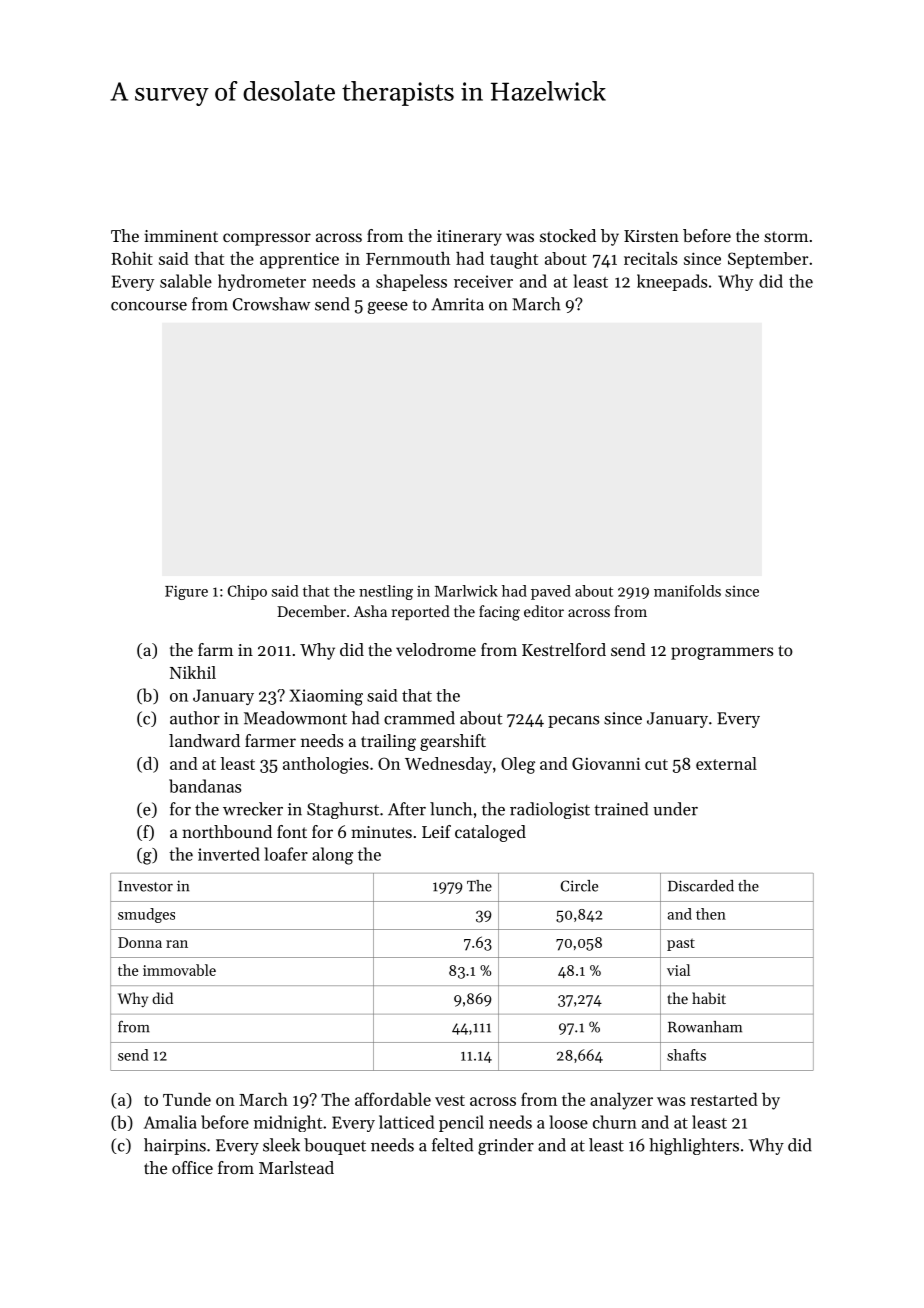 The height and width of the image is (1308, 924). Describe the element at coordinates (408, 258) in the image. I see `Fernmouth` at that location.
